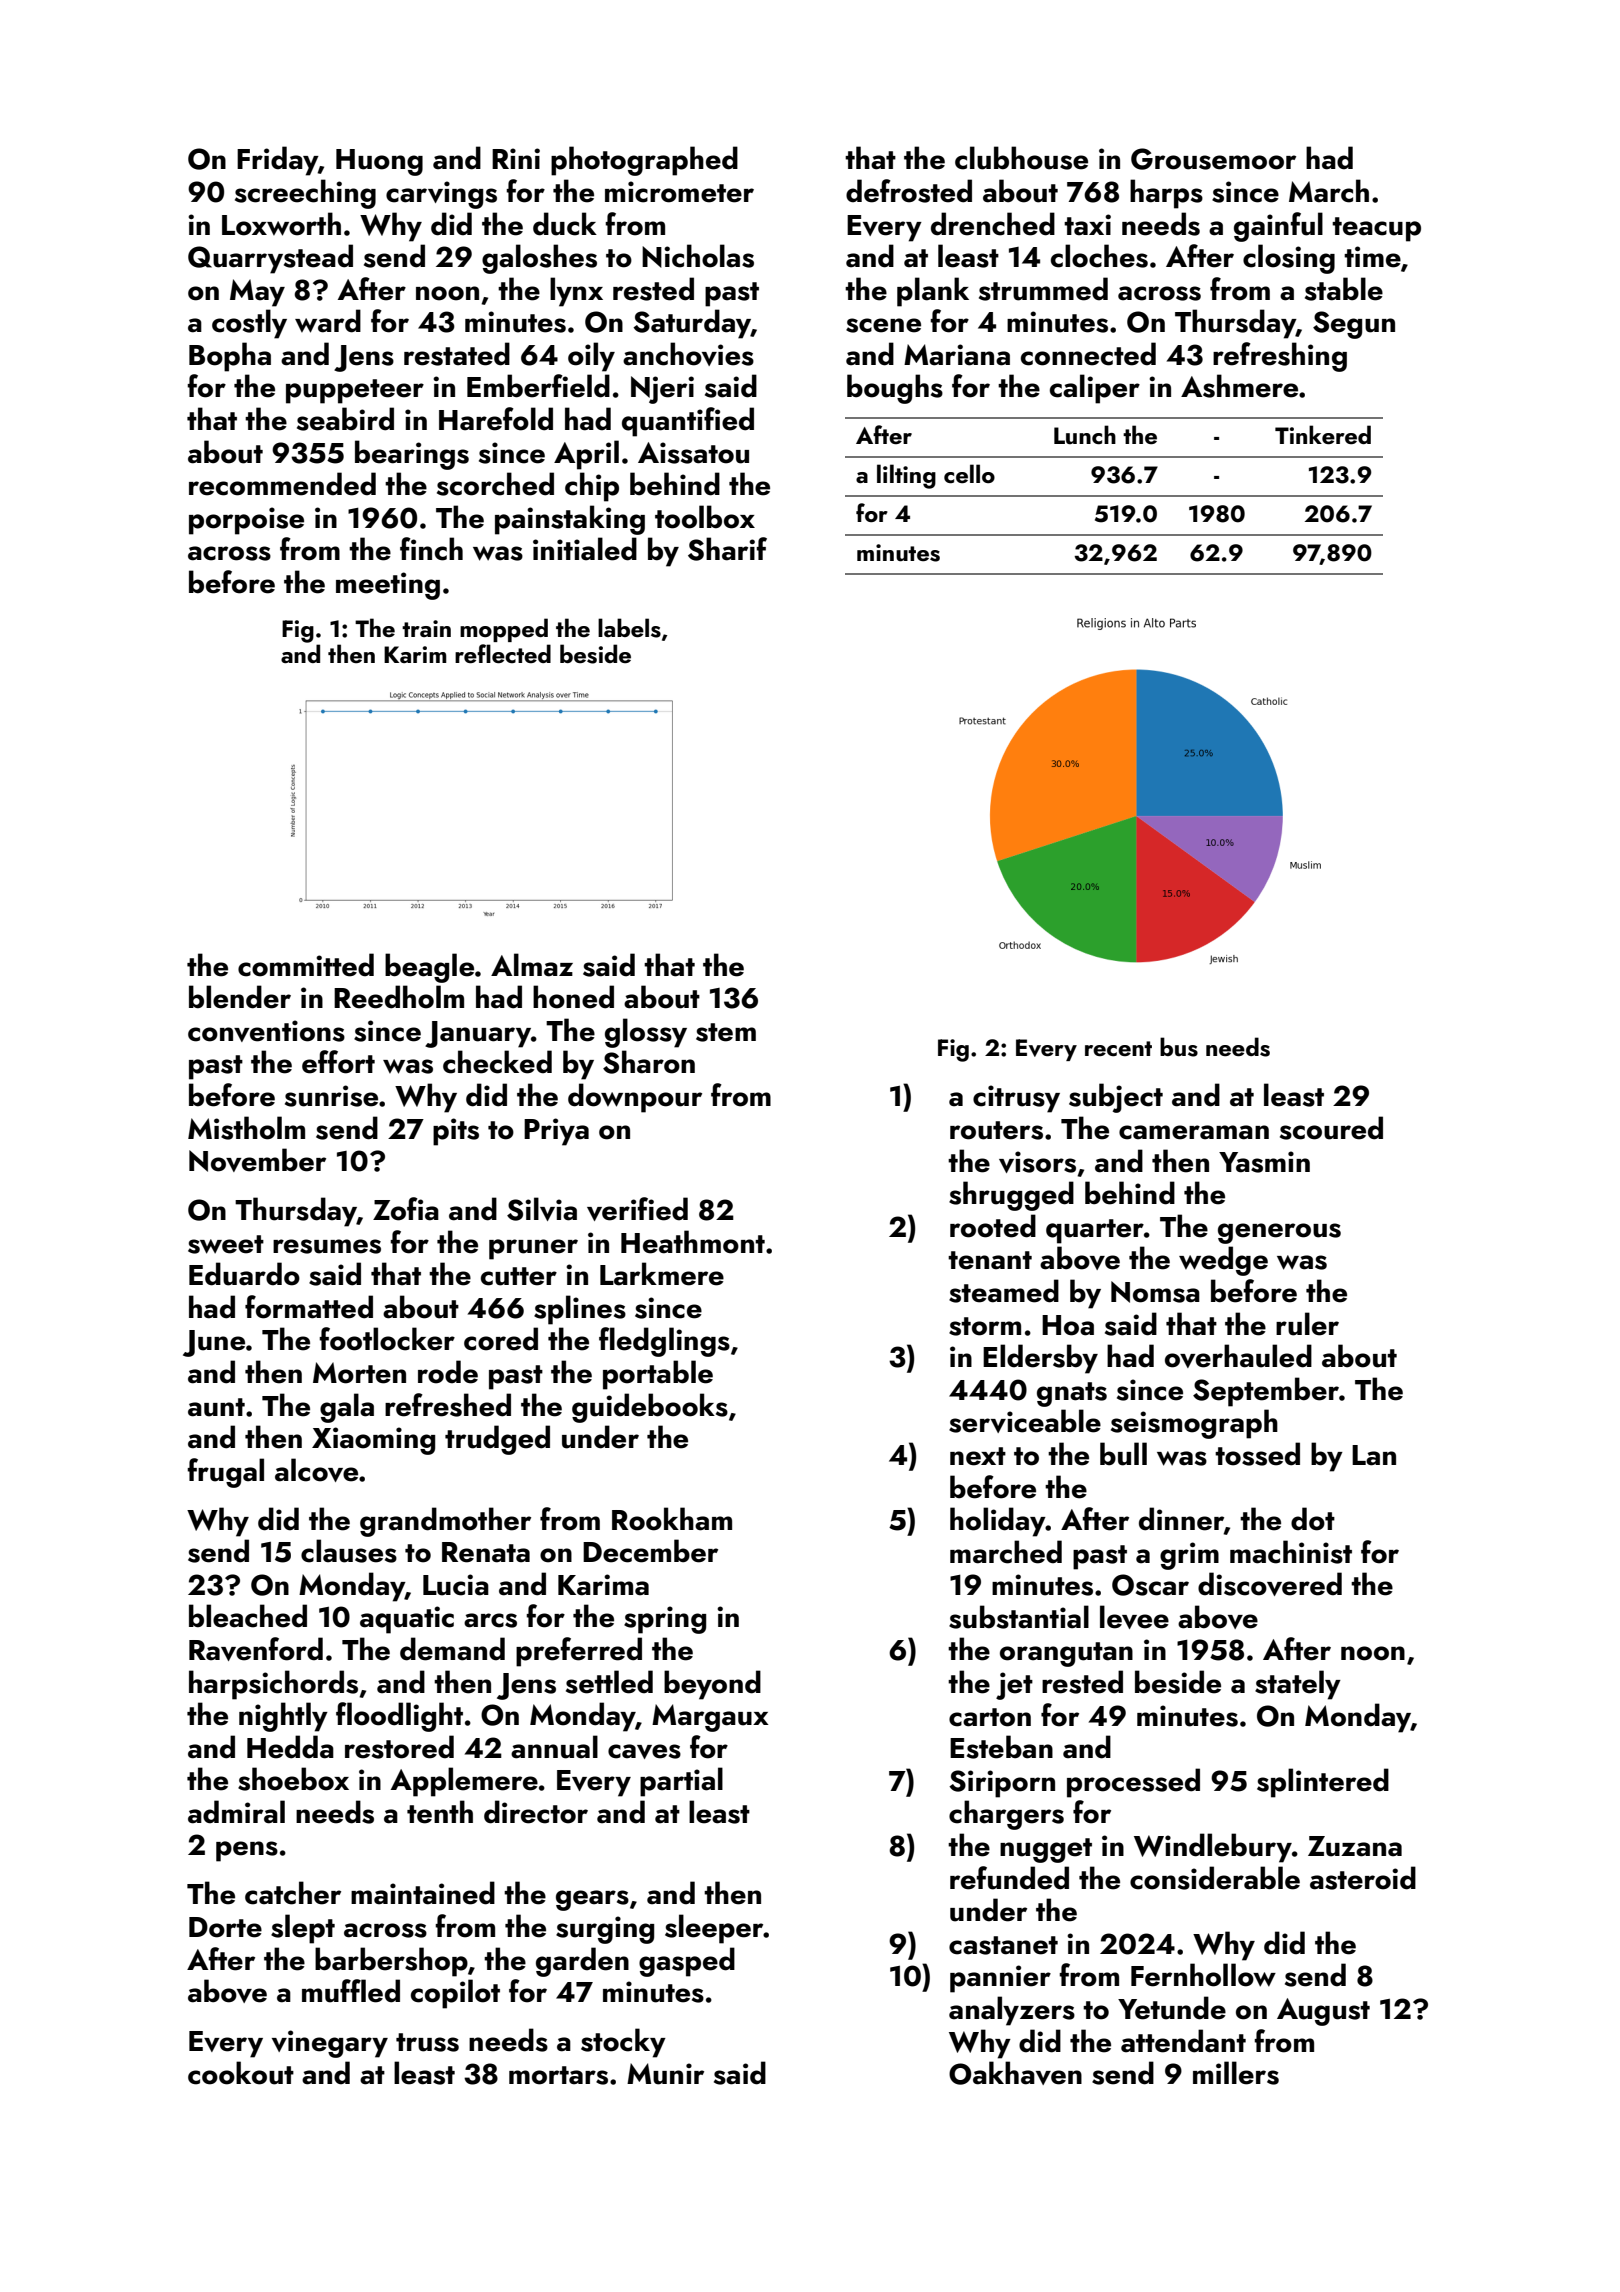  I want to click on Huong, so click(379, 162).
